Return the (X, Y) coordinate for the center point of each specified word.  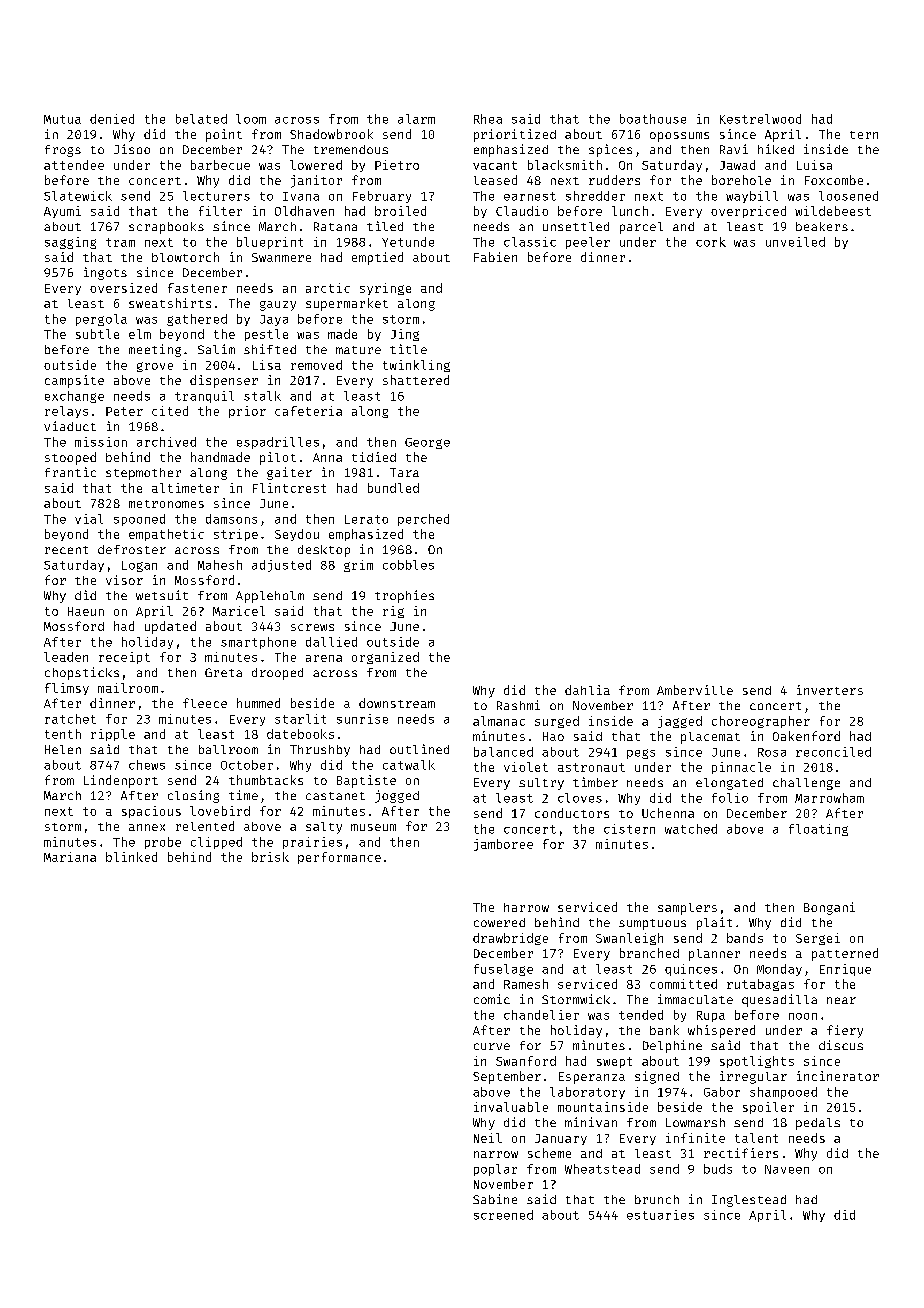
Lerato (366, 519)
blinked (131, 857)
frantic (70, 472)
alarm (416, 119)
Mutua (62, 119)
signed (657, 1077)
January (561, 1139)
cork (711, 242)
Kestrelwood (760, 119)
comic (492, 999)
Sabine (495, 1199)
